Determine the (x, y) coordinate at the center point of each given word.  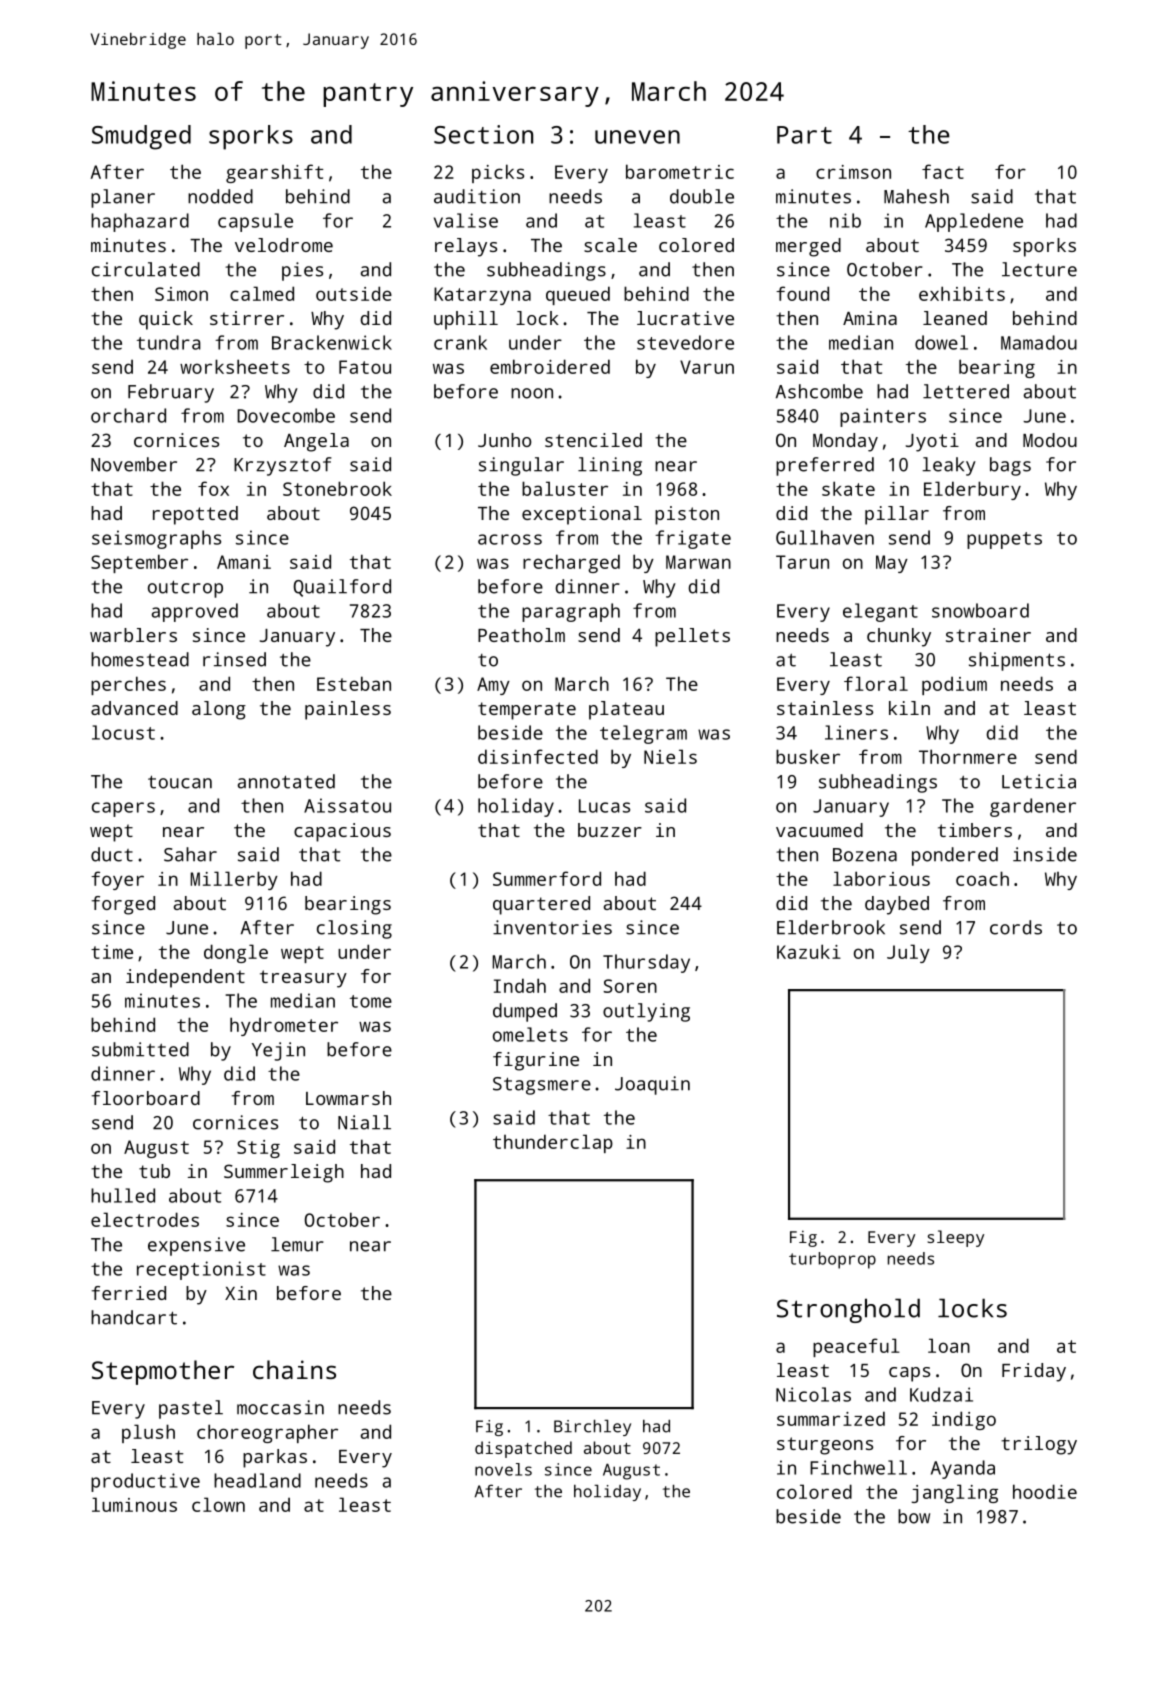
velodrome (284, 245)
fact (943, 171)
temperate (527, 711)
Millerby (234, 880)
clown (218, 1504)
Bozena (865, 855)
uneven (637, 137)
